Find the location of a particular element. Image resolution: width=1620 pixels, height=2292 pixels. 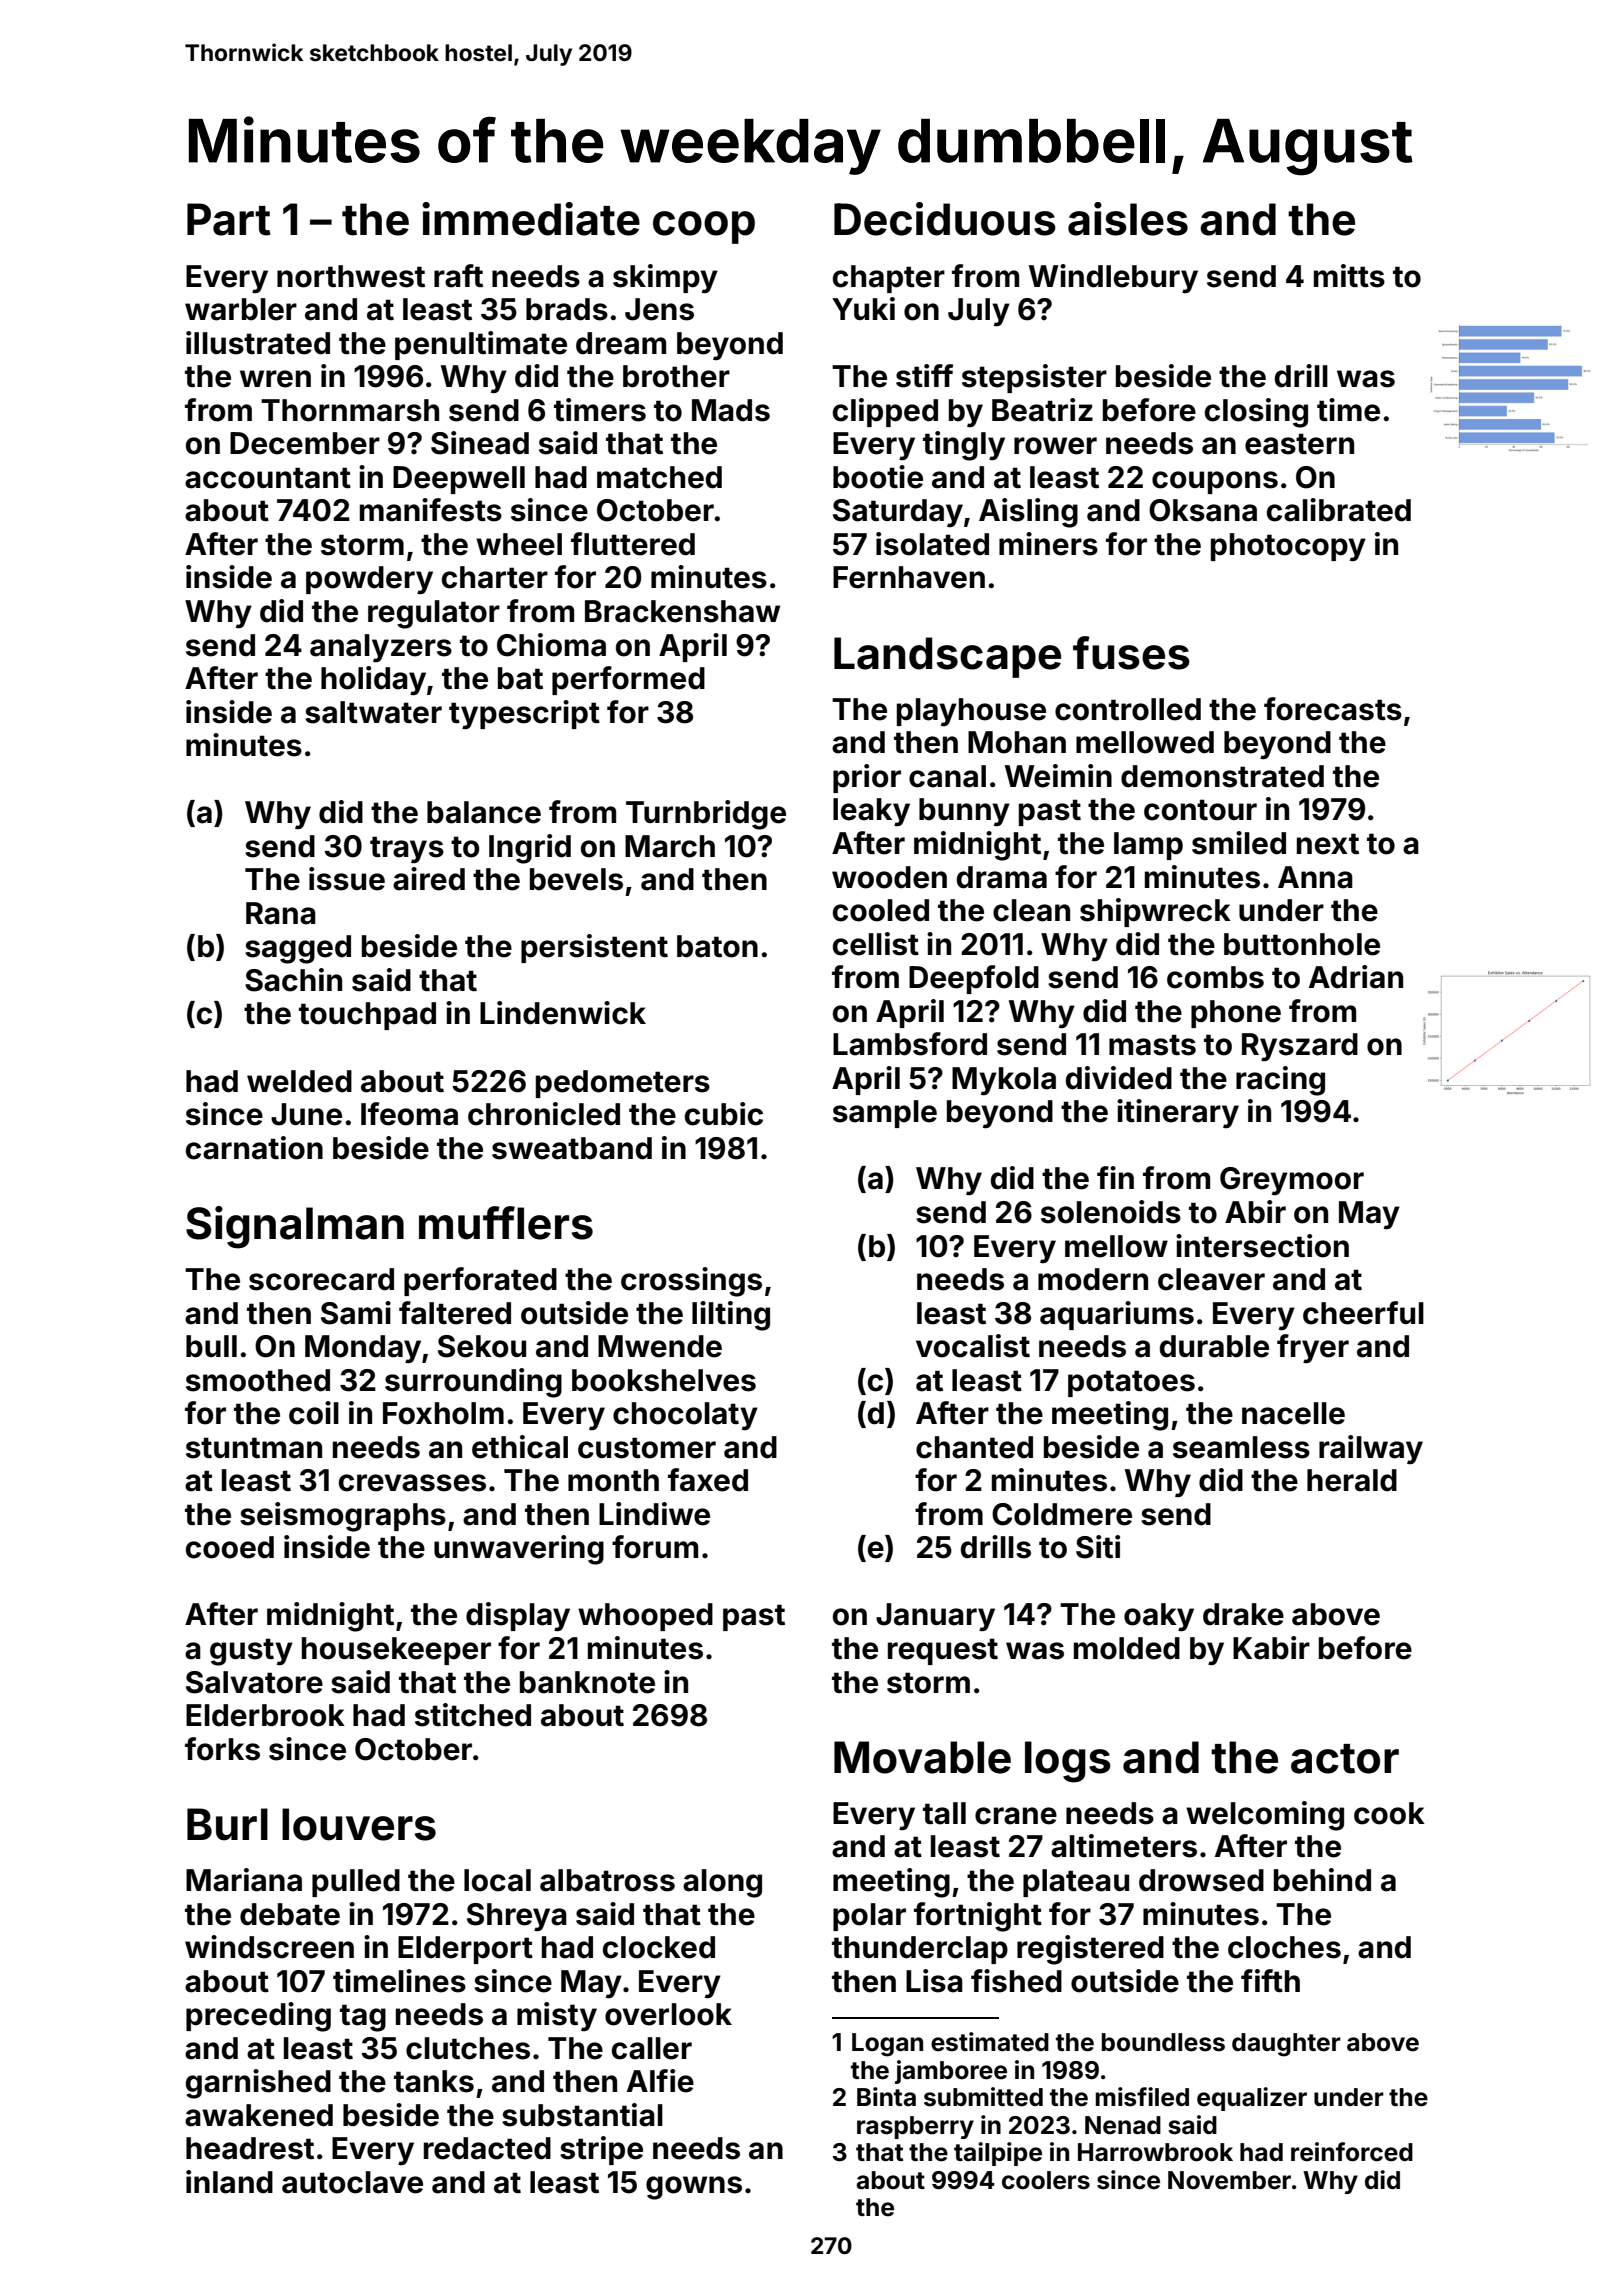

Rana is located at coordinates (281, 913).
